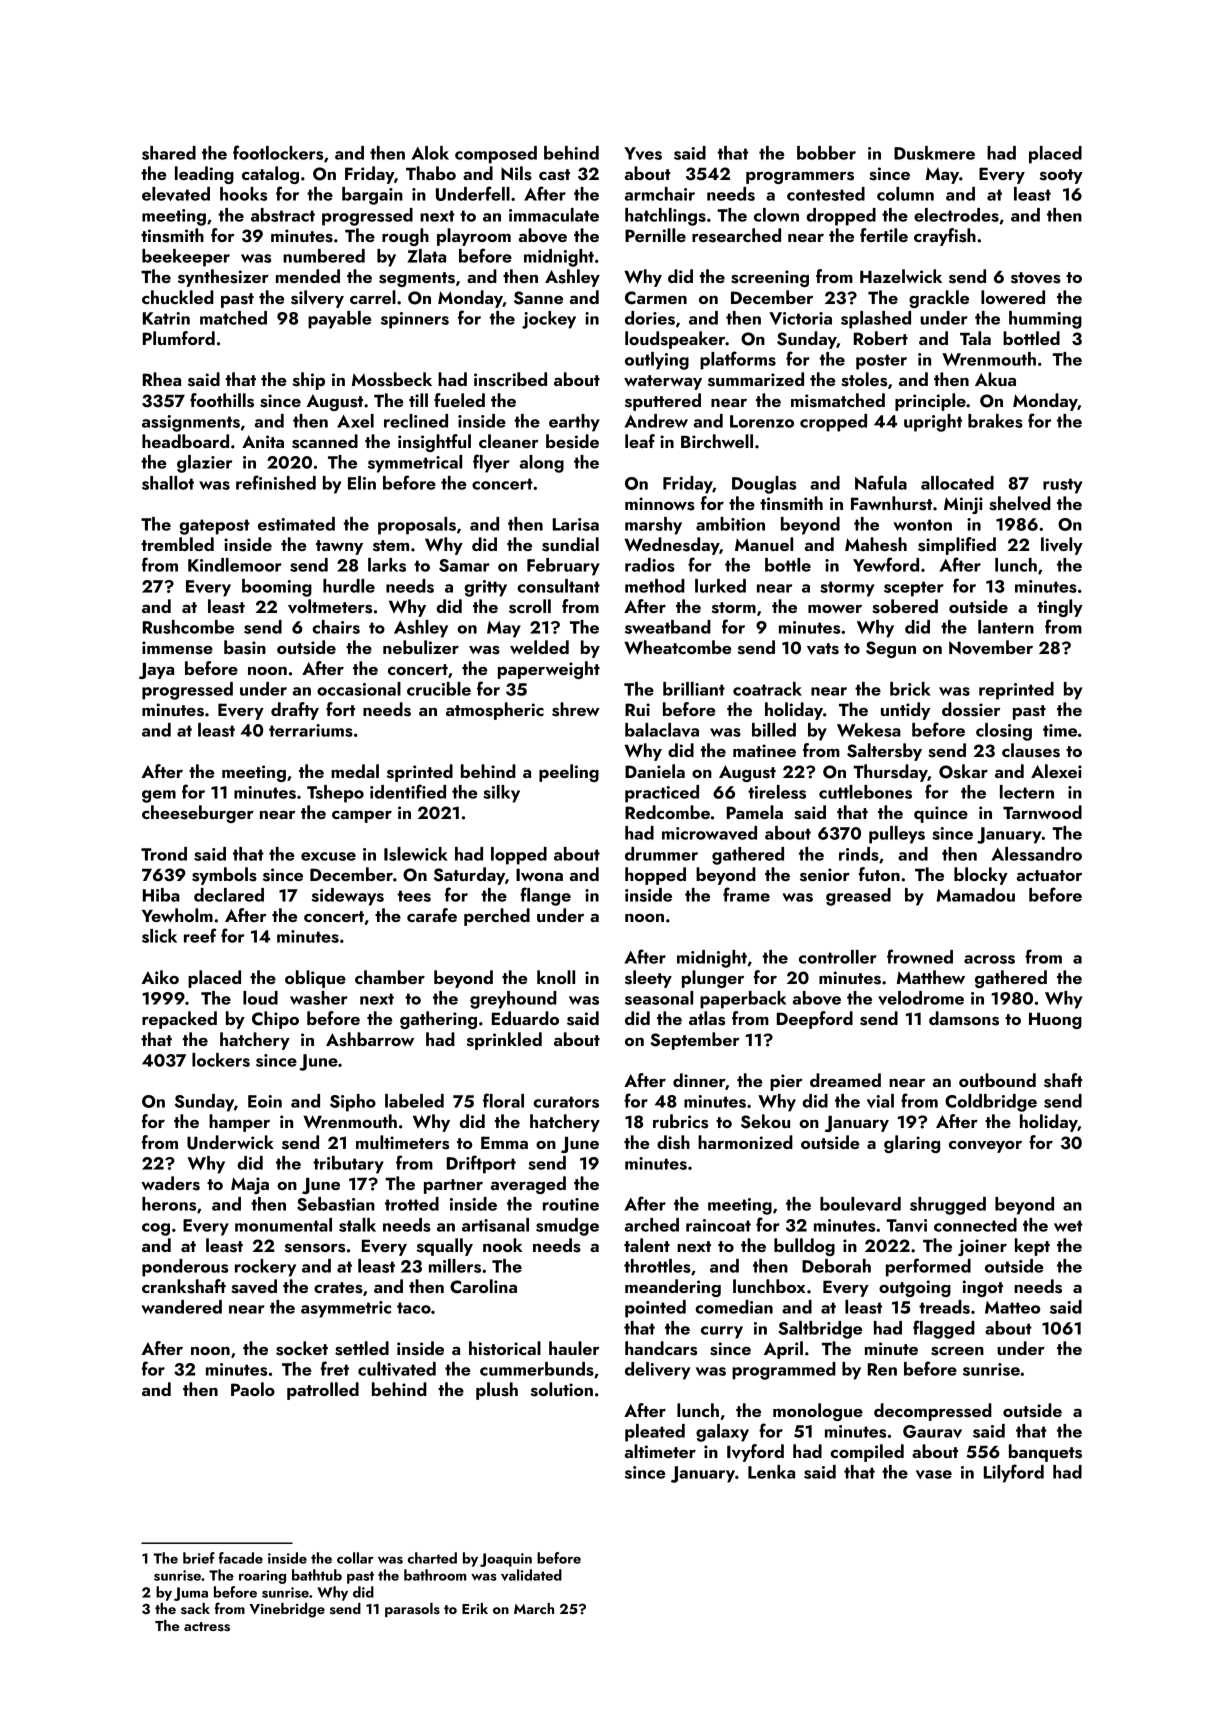 This document has height=1730, width=1224. Describe the element at coordinates (1045, 320) in the document. I see `humming` at that location.
